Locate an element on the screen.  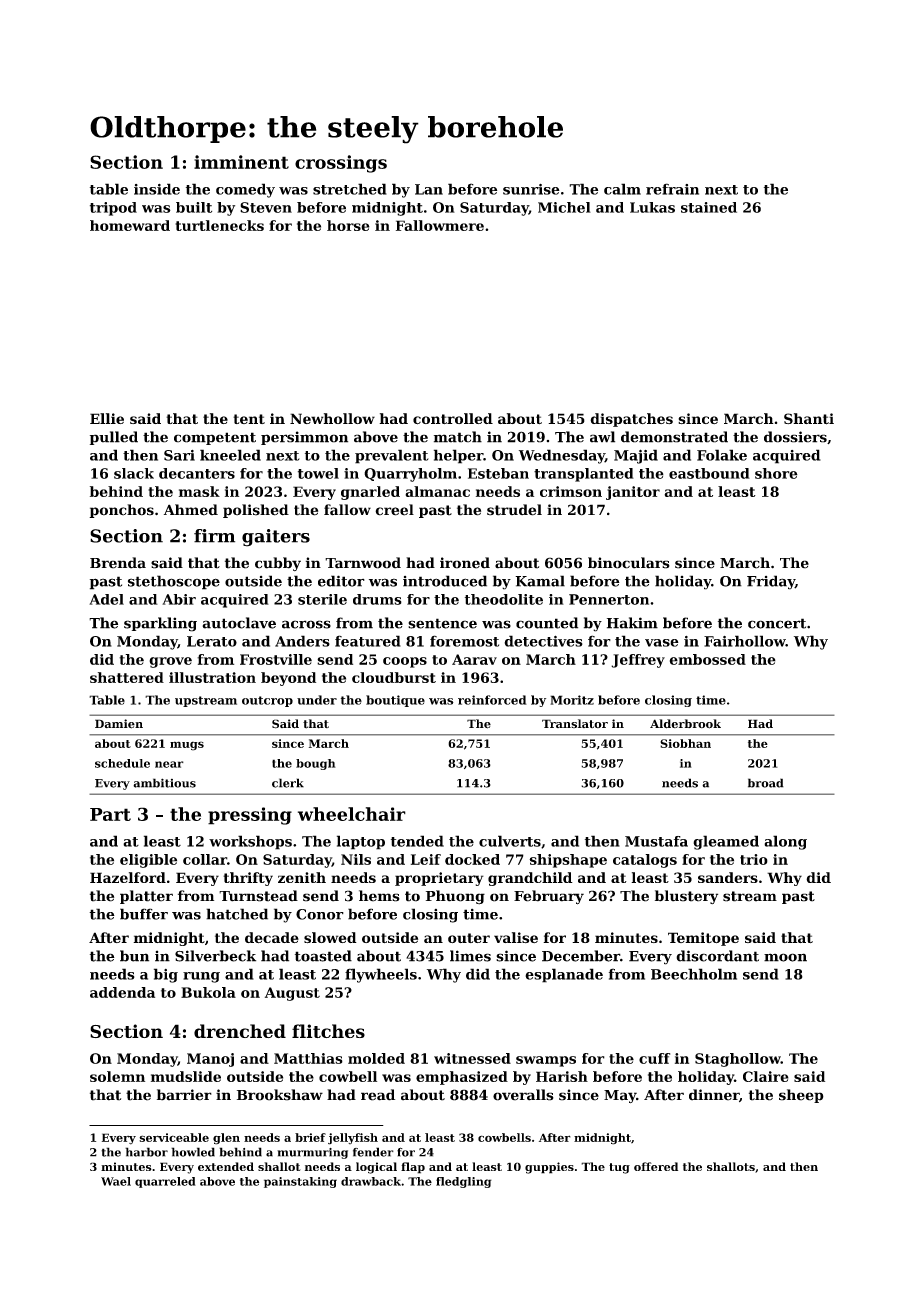
stretched is located at coordinates (350, 189).
